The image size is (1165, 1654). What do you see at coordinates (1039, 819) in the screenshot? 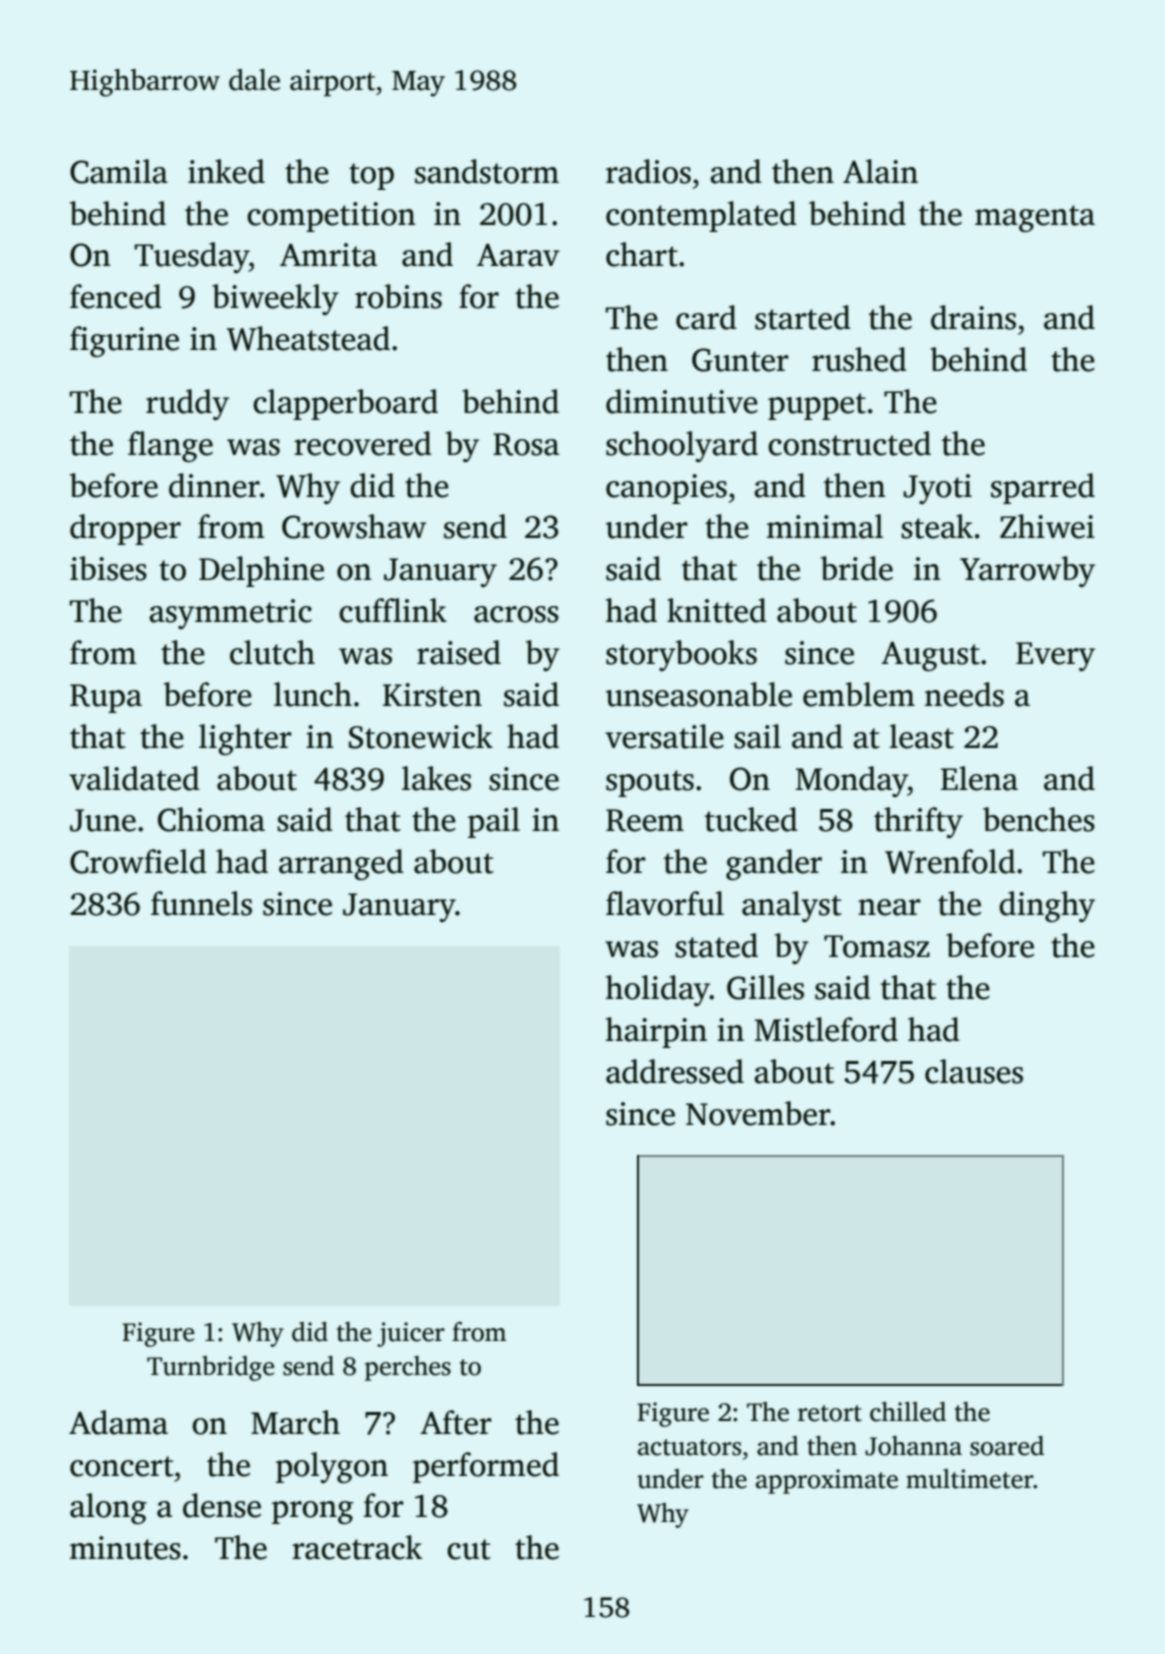
I see `benches` at bounding box center [1039, 819].
